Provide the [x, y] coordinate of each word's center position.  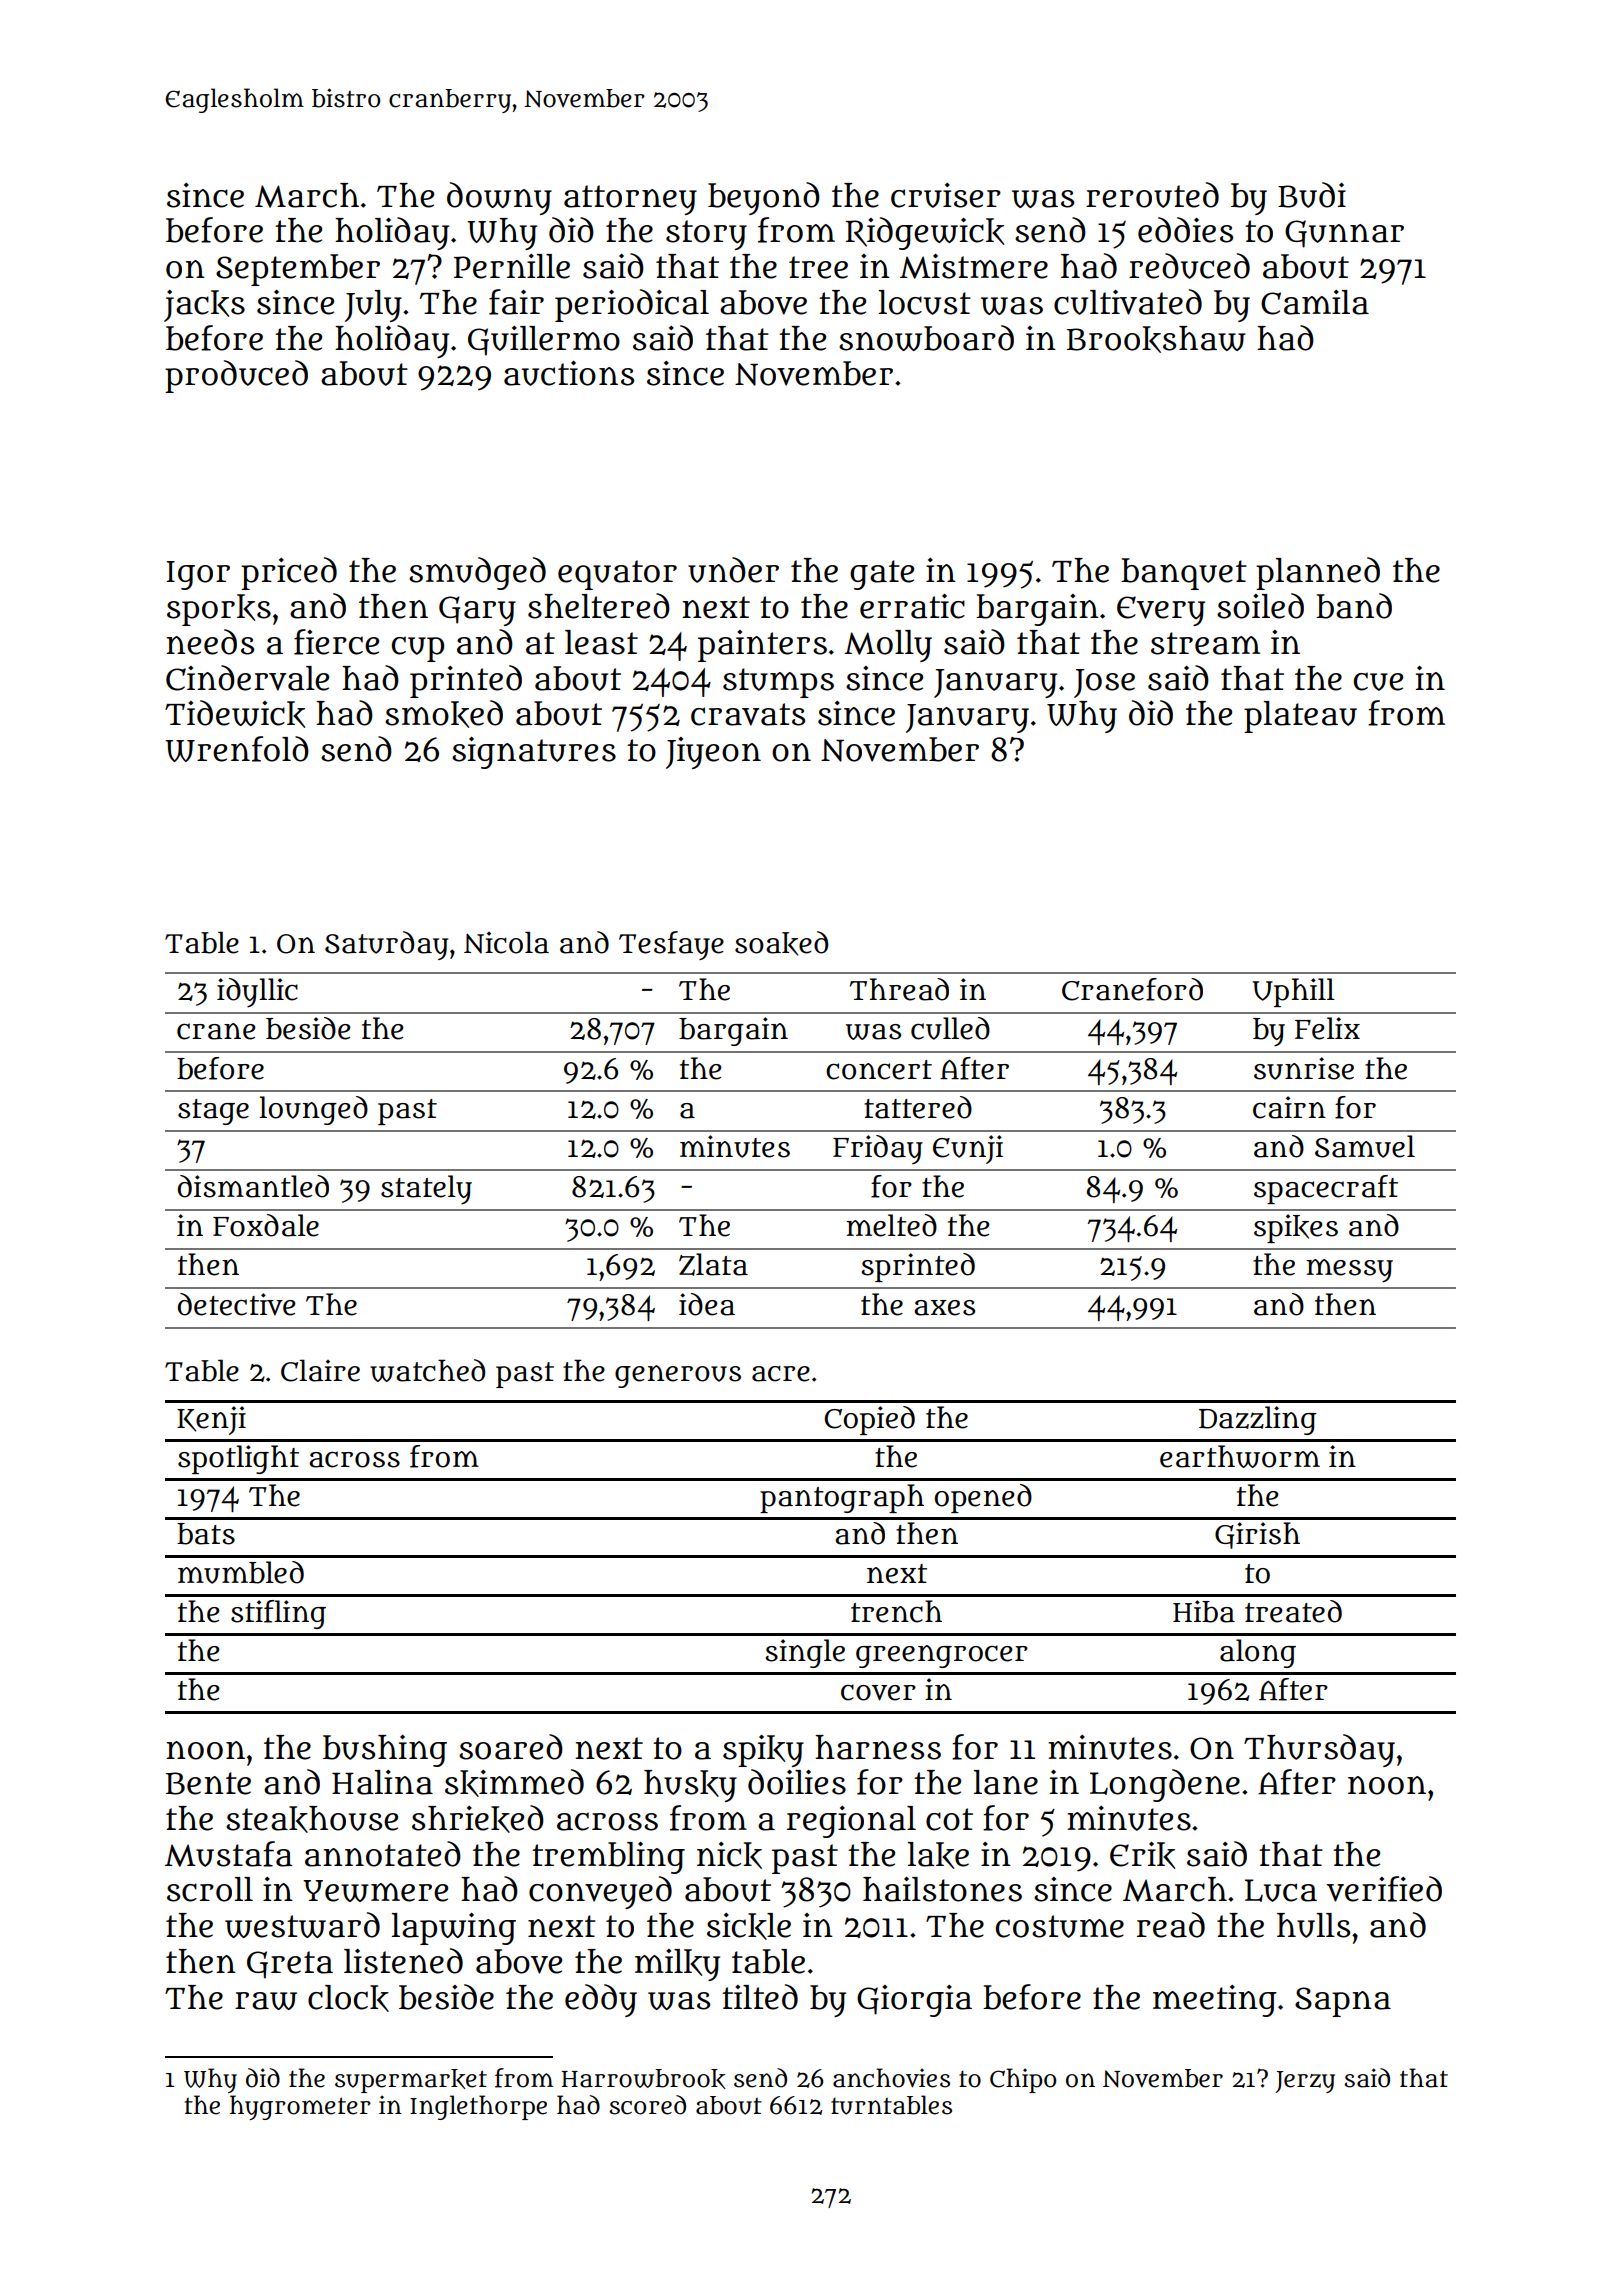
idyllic [257, 993]
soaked [781, 943]
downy [499, 198]
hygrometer [300, 2107]
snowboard [926, 338]
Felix [1327, 1028]
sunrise [1304, 1068]
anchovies [891, 2078]
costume [1060, 1926]
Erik [1142, 1855]
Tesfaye [671, 945]
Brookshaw [1156, 339]
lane [1006, 1782]
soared [511, 1747]
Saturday [386, 945]
